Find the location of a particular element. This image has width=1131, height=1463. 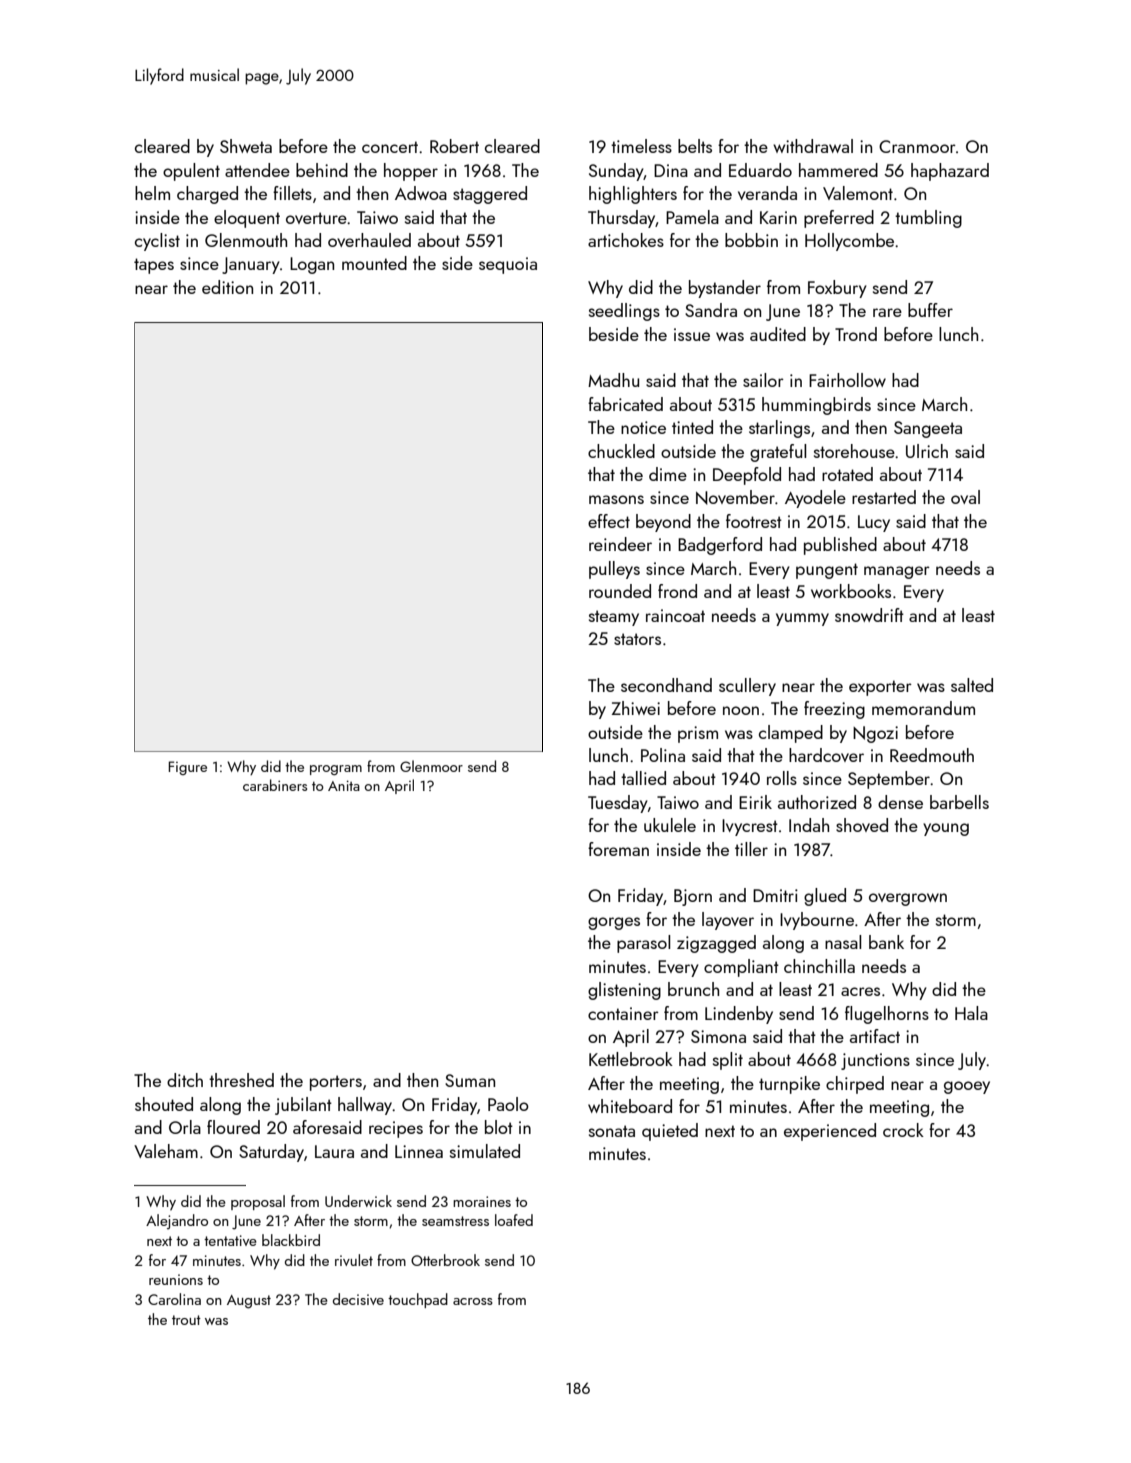

rounded is located at coordinates (620, 591).
